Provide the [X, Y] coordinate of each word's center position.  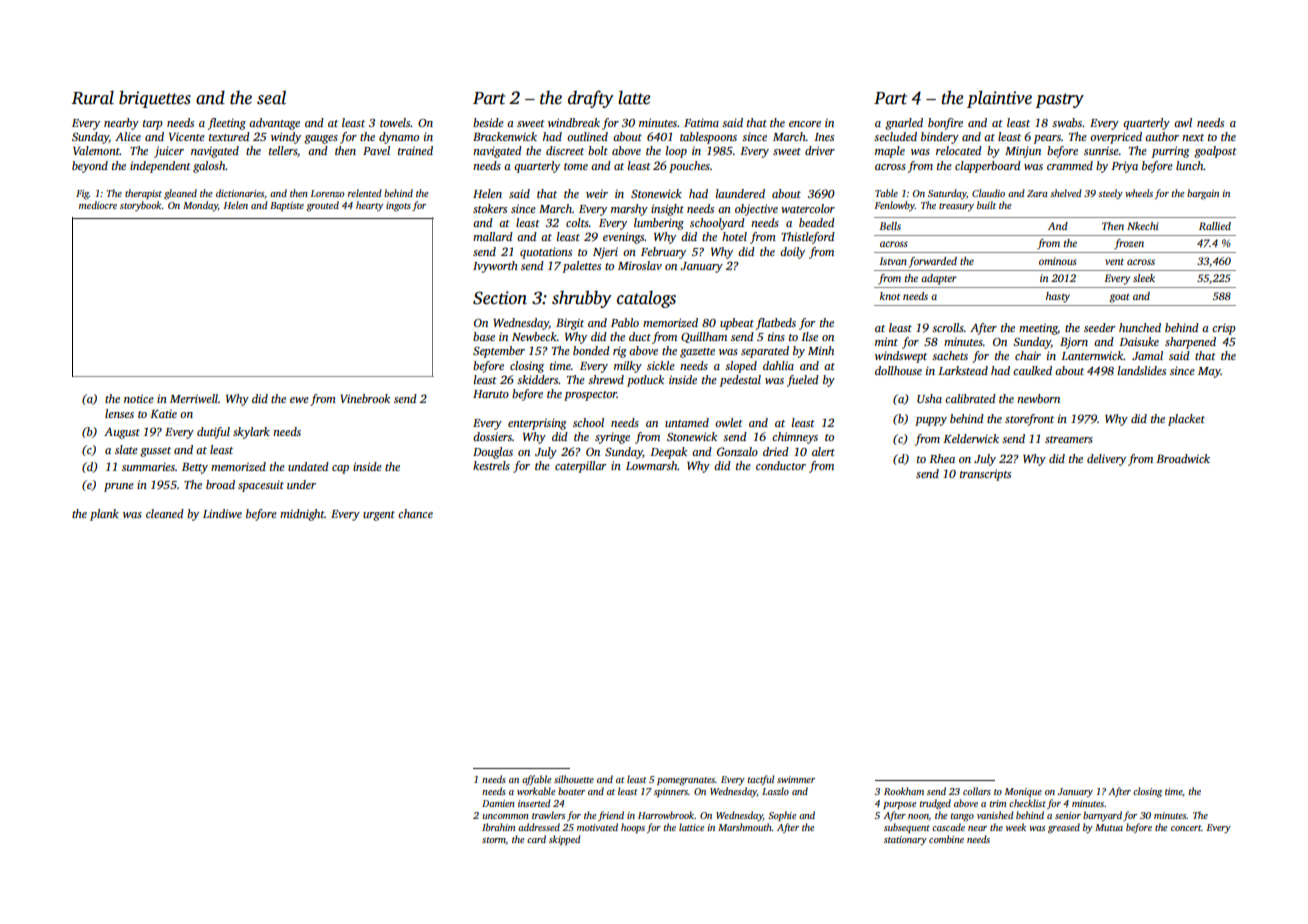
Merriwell [194, 398]
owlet [729, 422]
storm [494, 840]
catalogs [646, 299]
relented [365, 193]
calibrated [970, 398]
